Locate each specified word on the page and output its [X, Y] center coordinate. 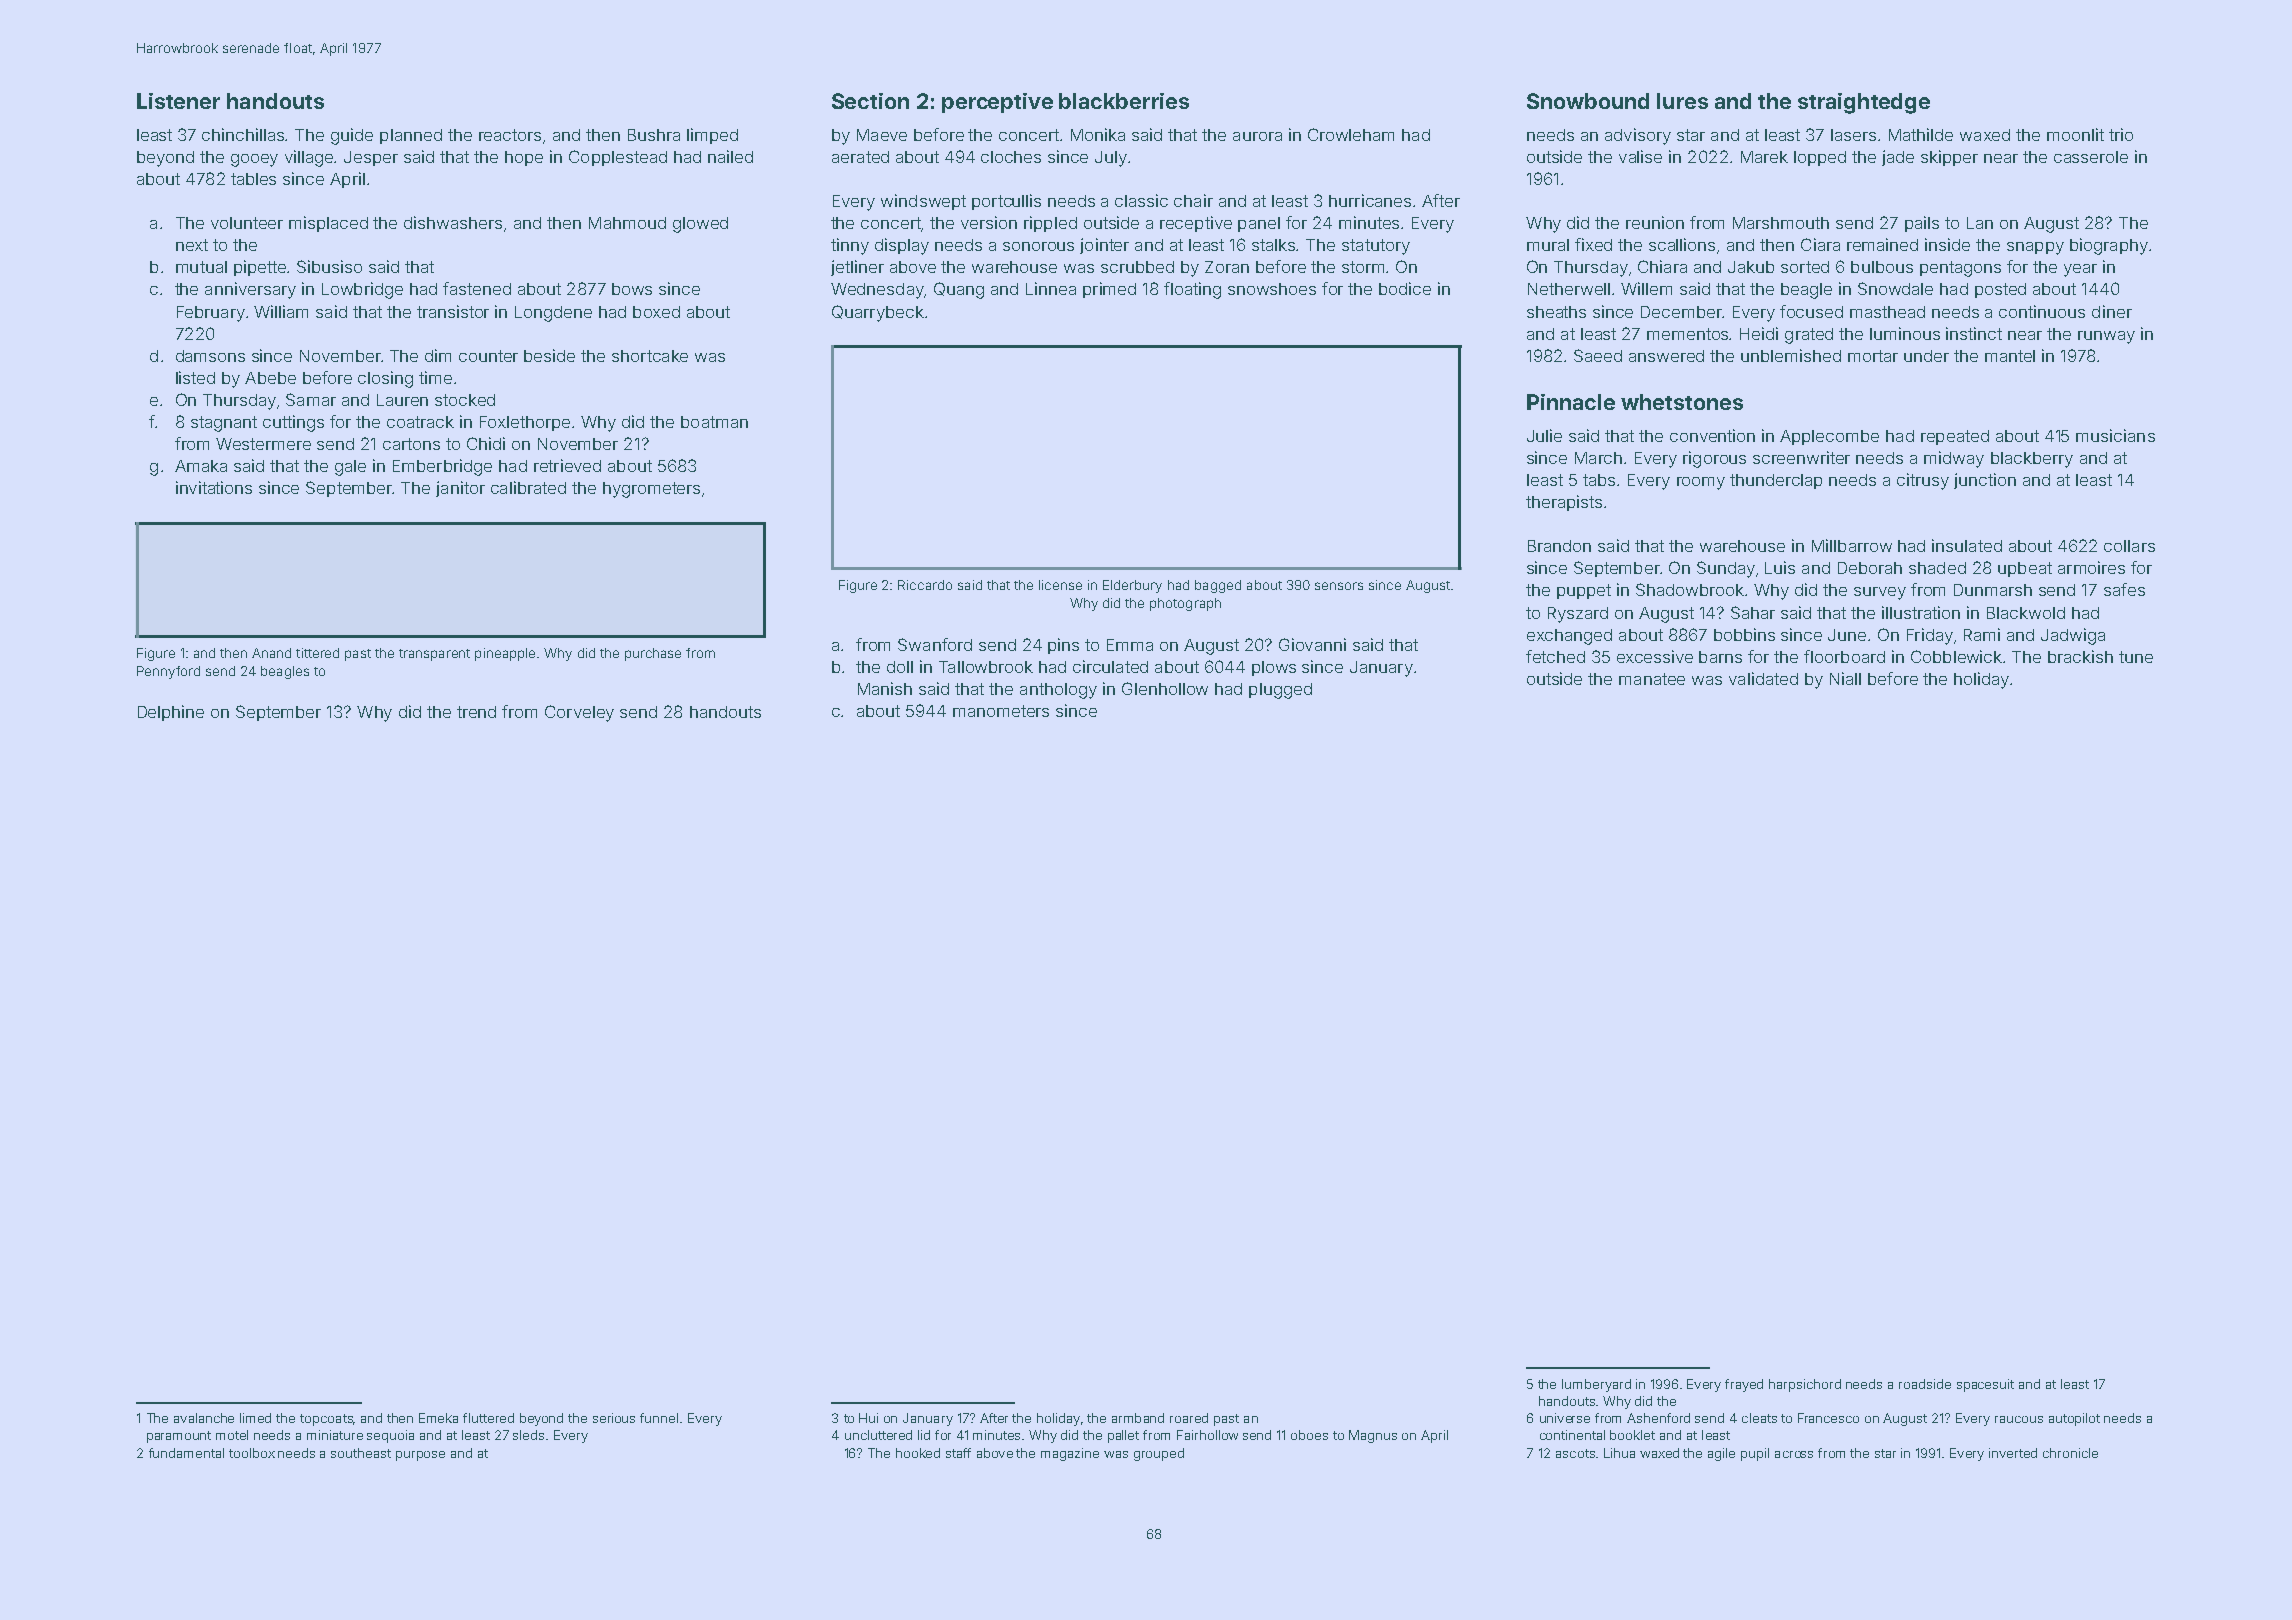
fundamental [186, 1453]
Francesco [1828, 1418]
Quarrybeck [878, 313]
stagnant [224, 424]
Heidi [1759, 333]
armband [1138, 1418]
